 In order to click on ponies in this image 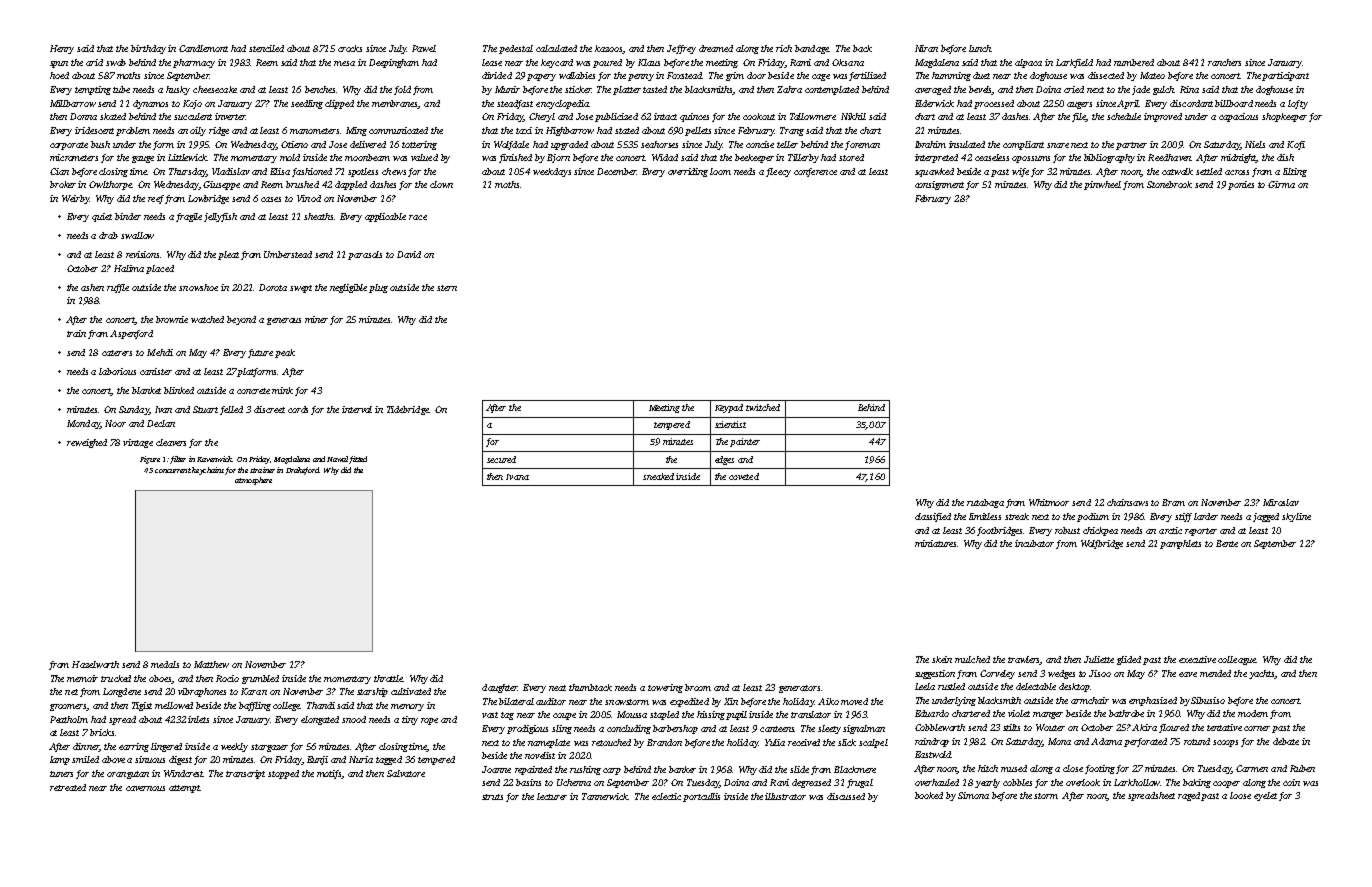, I will do `click(1241, 185)`.
